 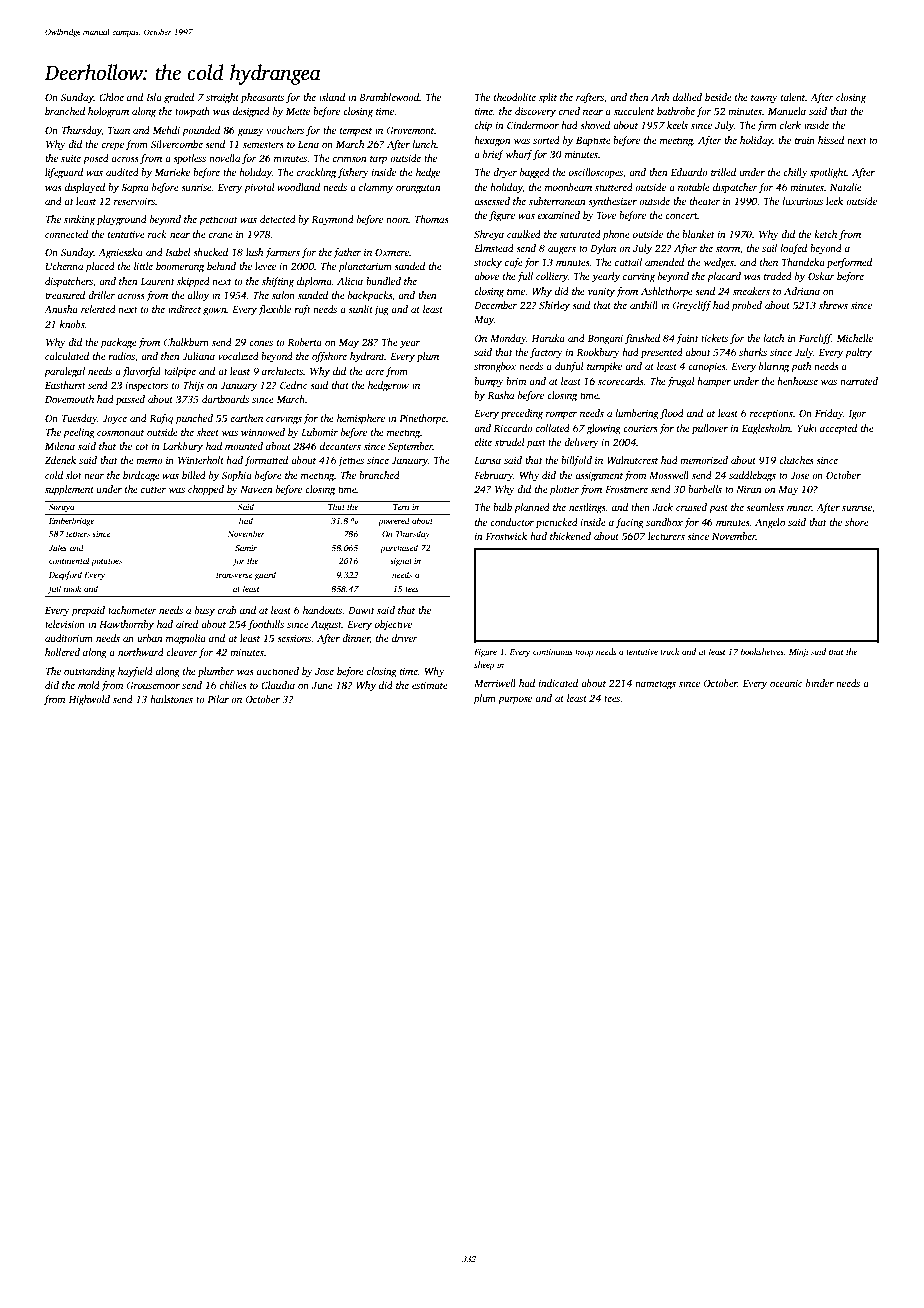 I want to click on Rasha, so click(x=500, y=395).
